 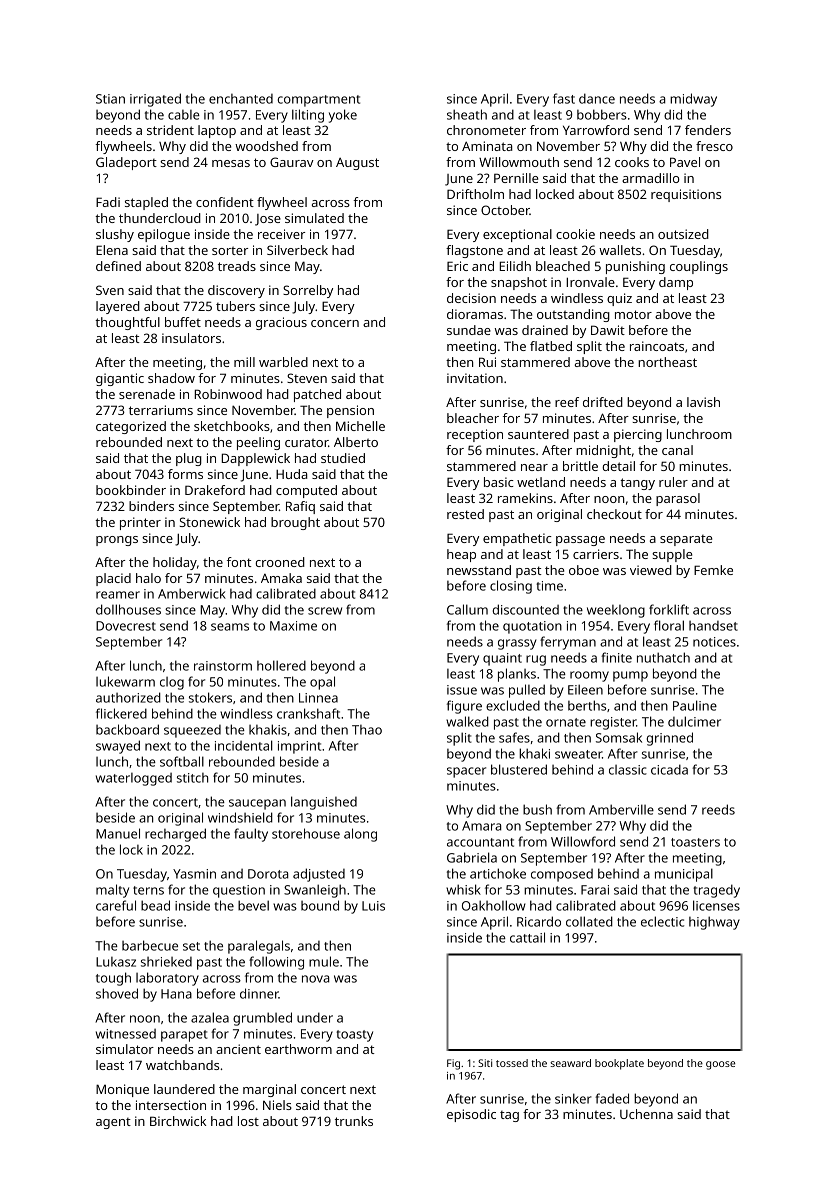 What do you see at coordinates (512, 1063) in the image?
I see `tossed` at bounding box center [512, 1063].
